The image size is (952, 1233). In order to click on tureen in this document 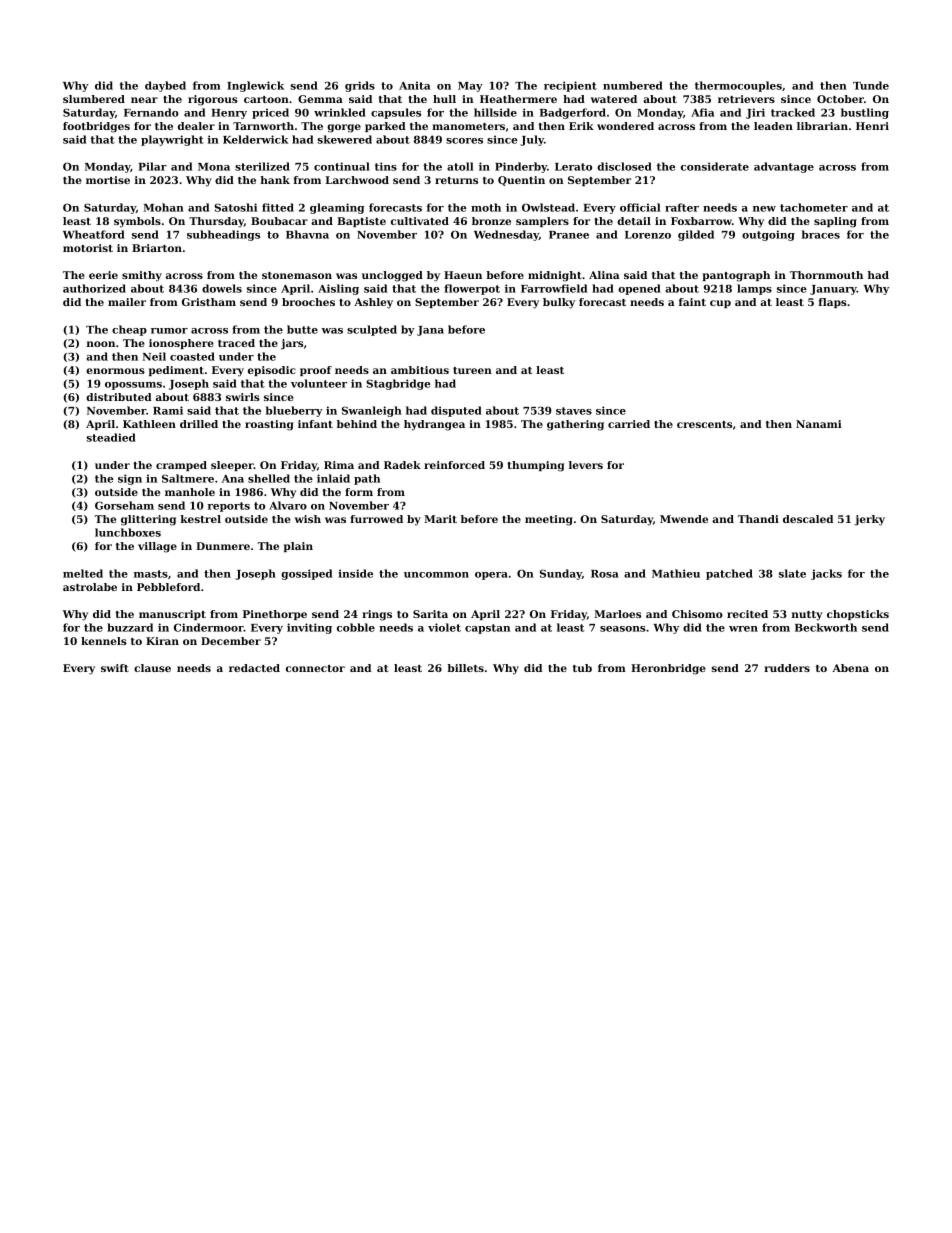, I will do `click(472, 370)`.
